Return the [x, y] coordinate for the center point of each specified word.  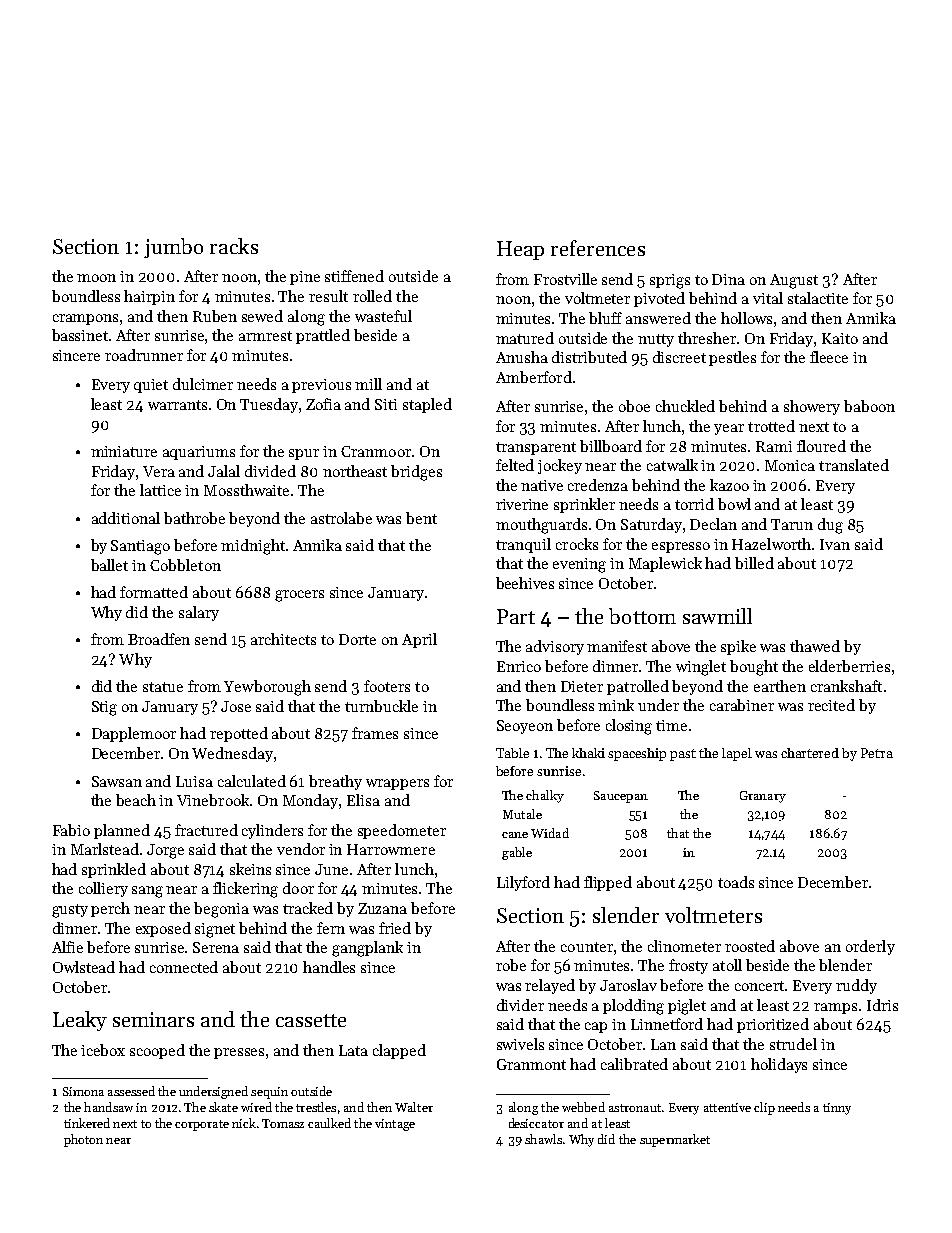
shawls [543, 1139]
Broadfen [159, 639]
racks [234, 246]
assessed [131, 1091]
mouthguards [541, 526]
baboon [869, 406]
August [794, 281]
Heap [520, 250]
